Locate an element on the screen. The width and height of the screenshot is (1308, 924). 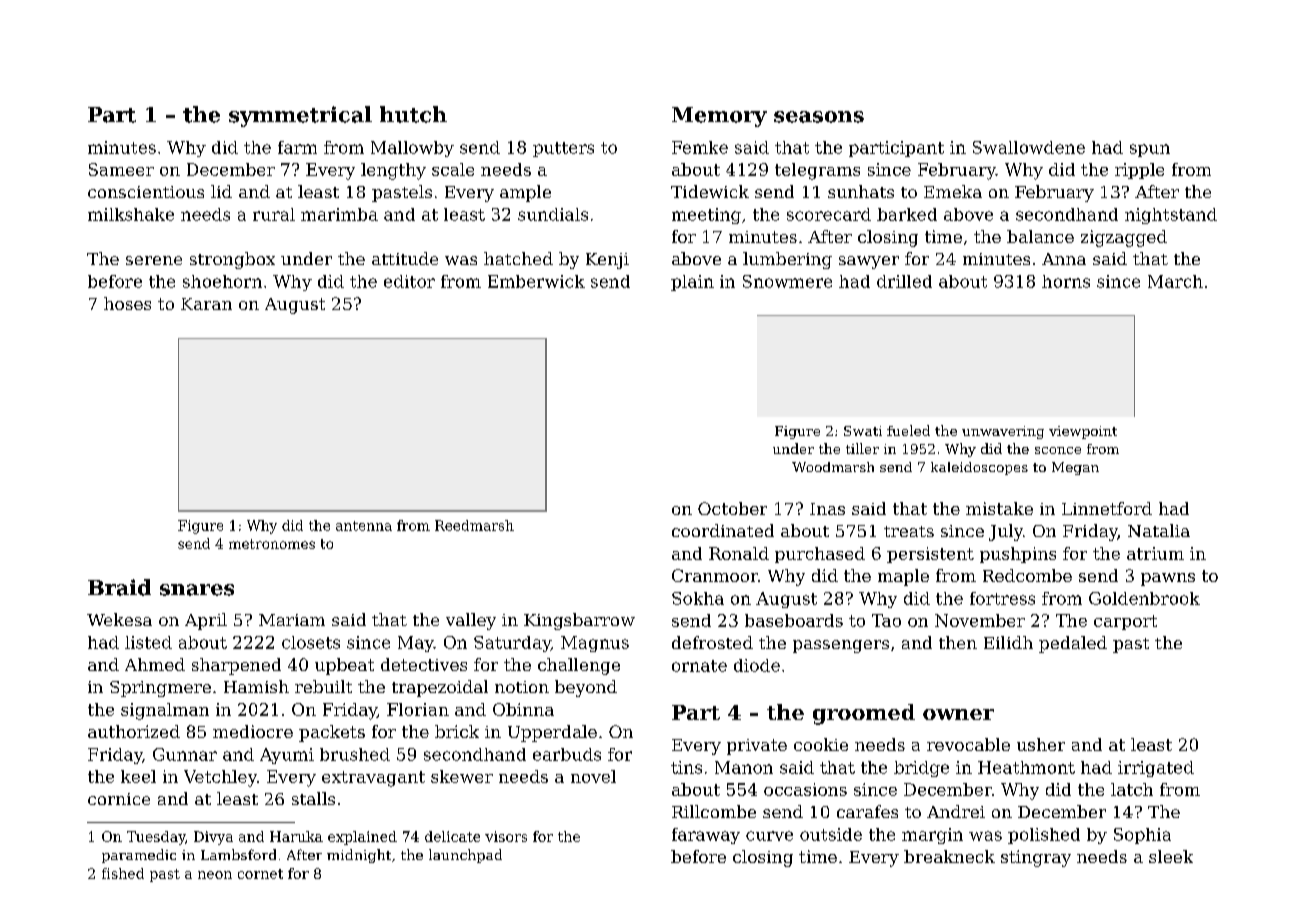
symmetrical is located at coordinates (300, 116).
